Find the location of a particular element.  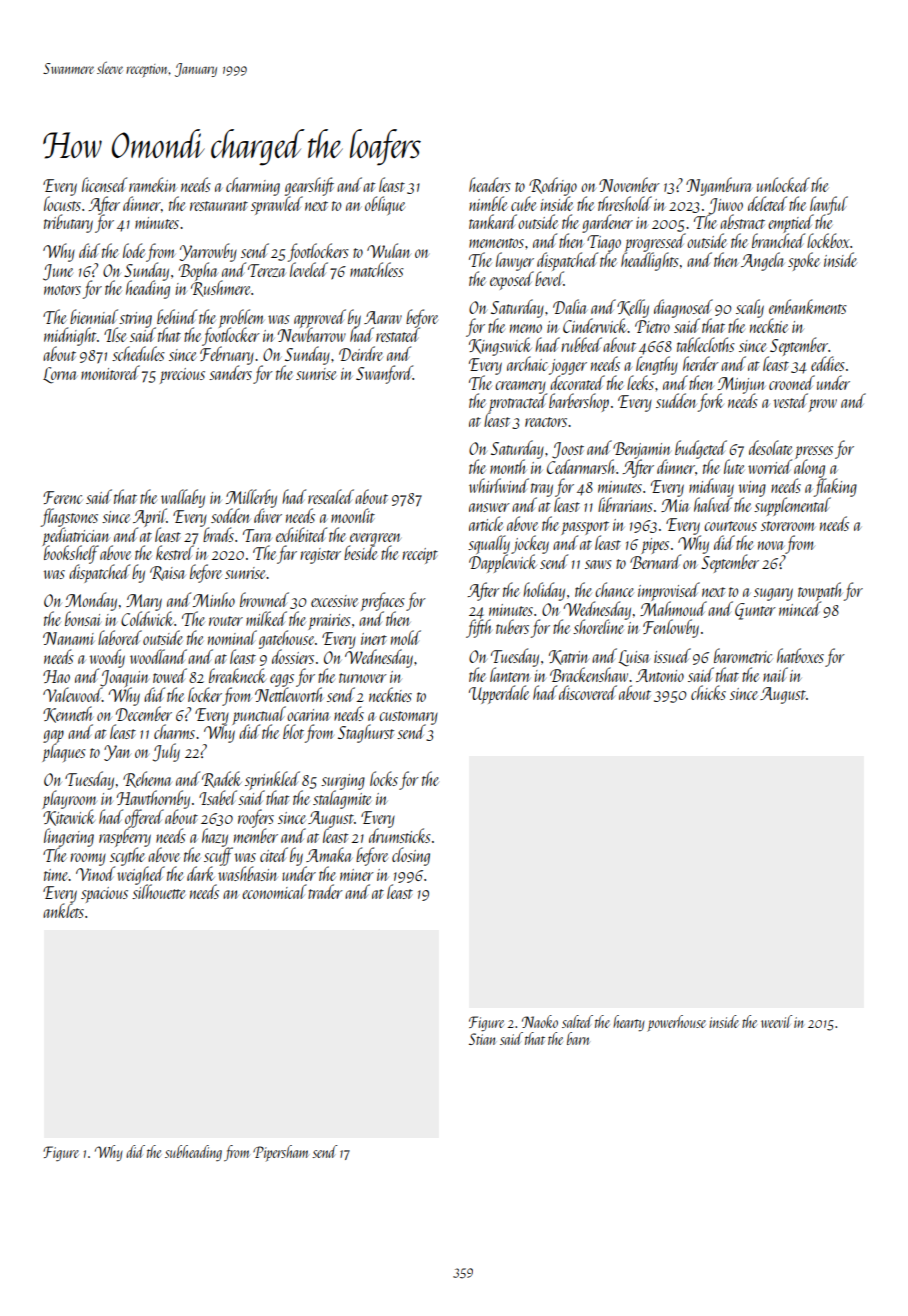

Upperdale is located at coordinates (499, 694).
